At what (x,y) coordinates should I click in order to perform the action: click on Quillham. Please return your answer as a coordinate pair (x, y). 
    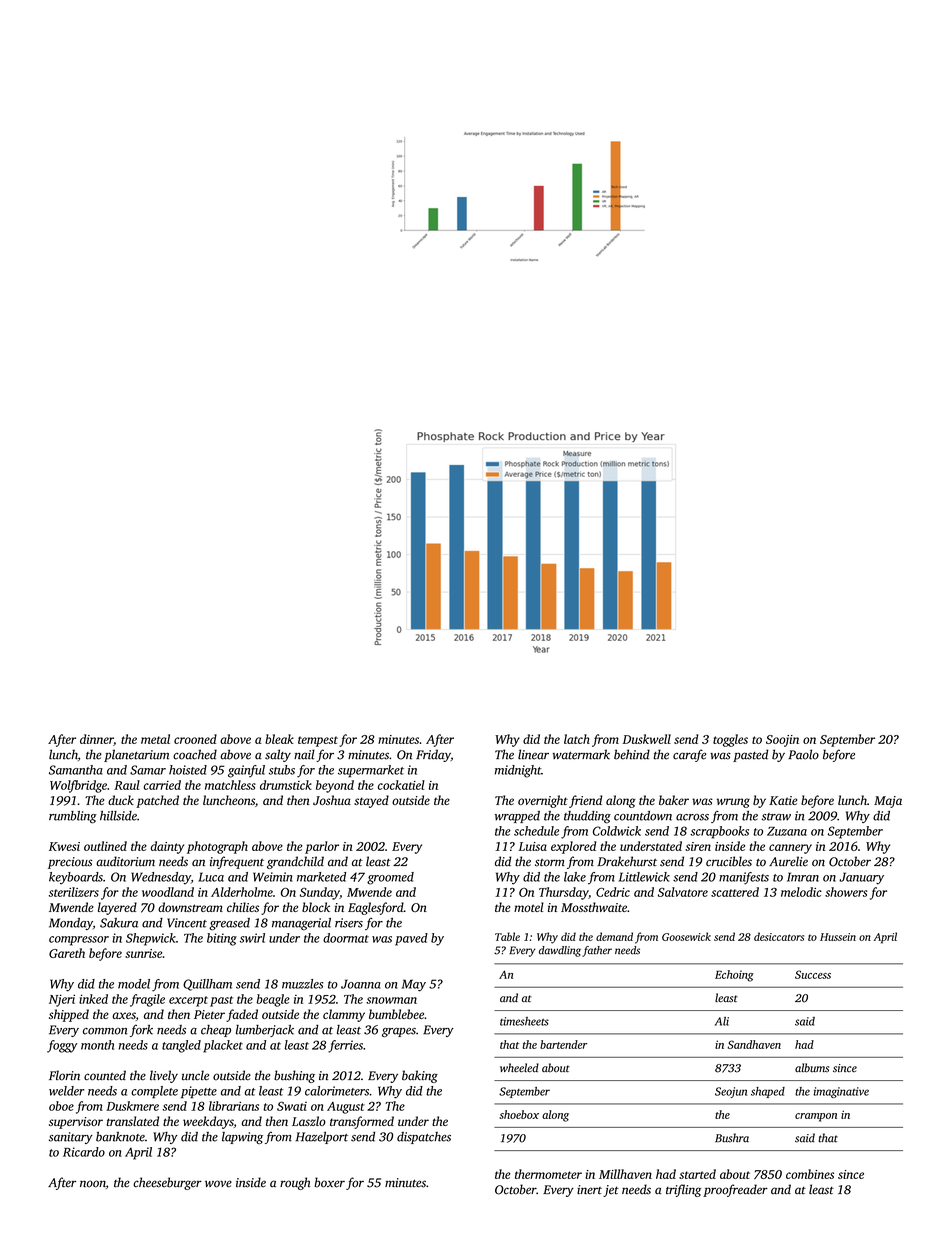
    Looking at the image, I should click on (207, 985).
